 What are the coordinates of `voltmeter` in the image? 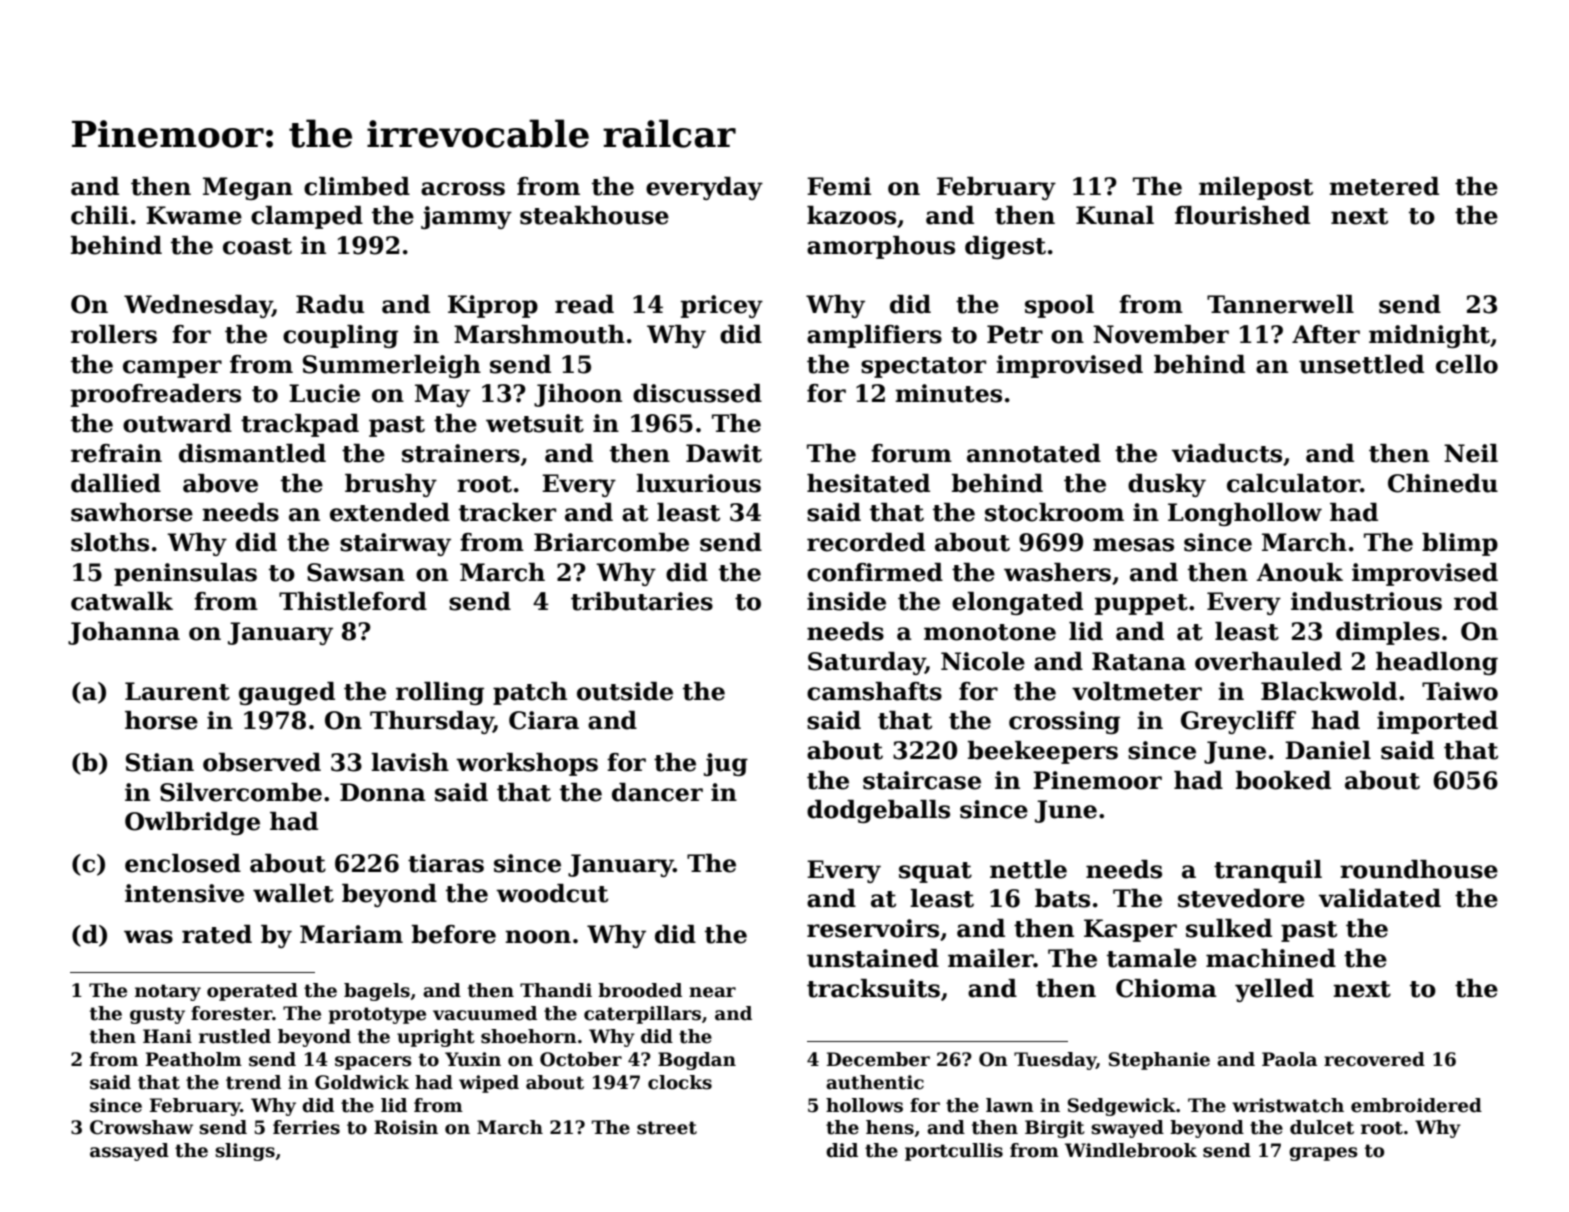 It's located at (1137, 691).
